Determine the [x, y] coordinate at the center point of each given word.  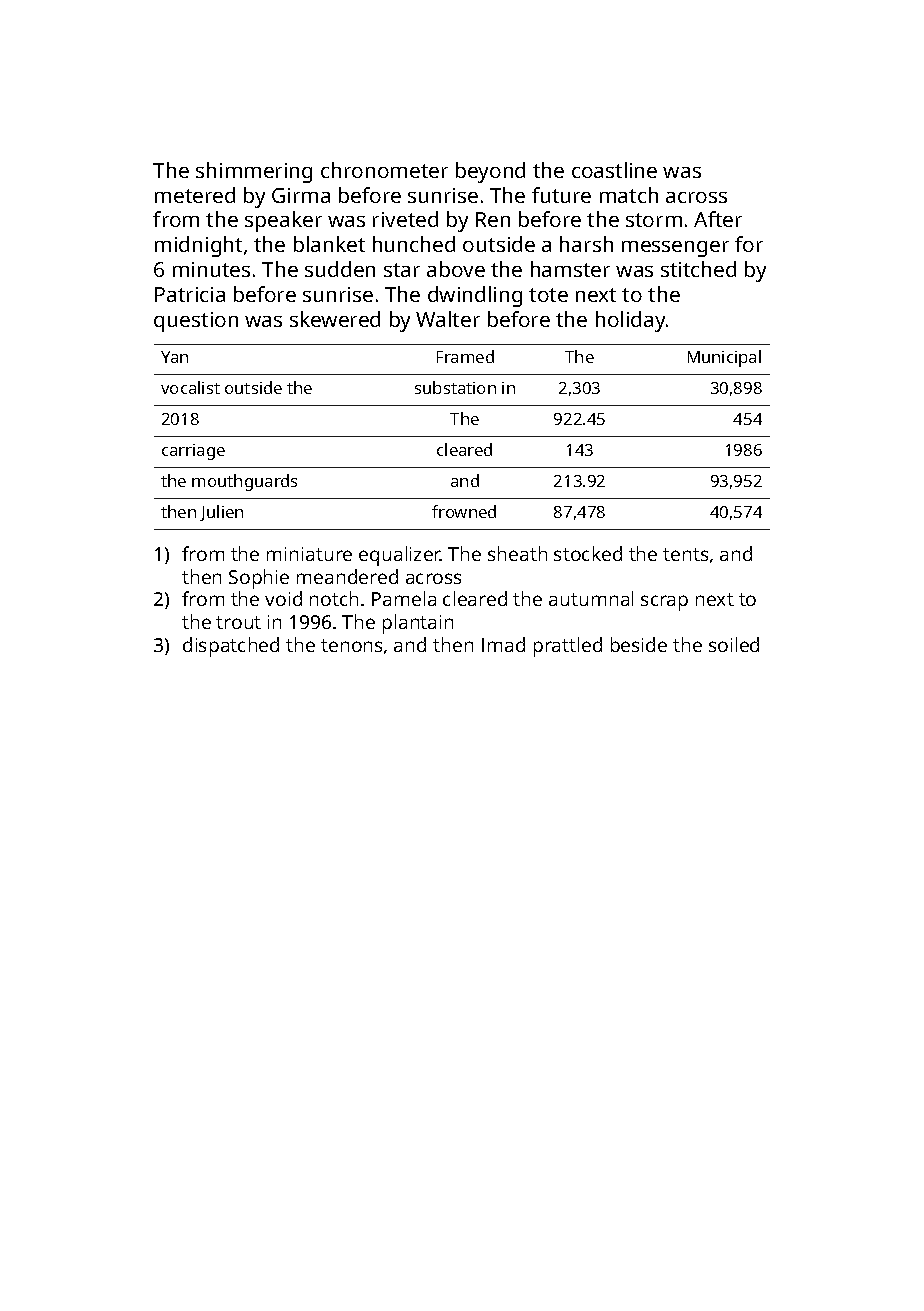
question [196, 322]
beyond [490, 172]
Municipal [724, 358]
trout [238, 622]
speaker [283, 221]
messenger [675, 249]
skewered [335, 319]
